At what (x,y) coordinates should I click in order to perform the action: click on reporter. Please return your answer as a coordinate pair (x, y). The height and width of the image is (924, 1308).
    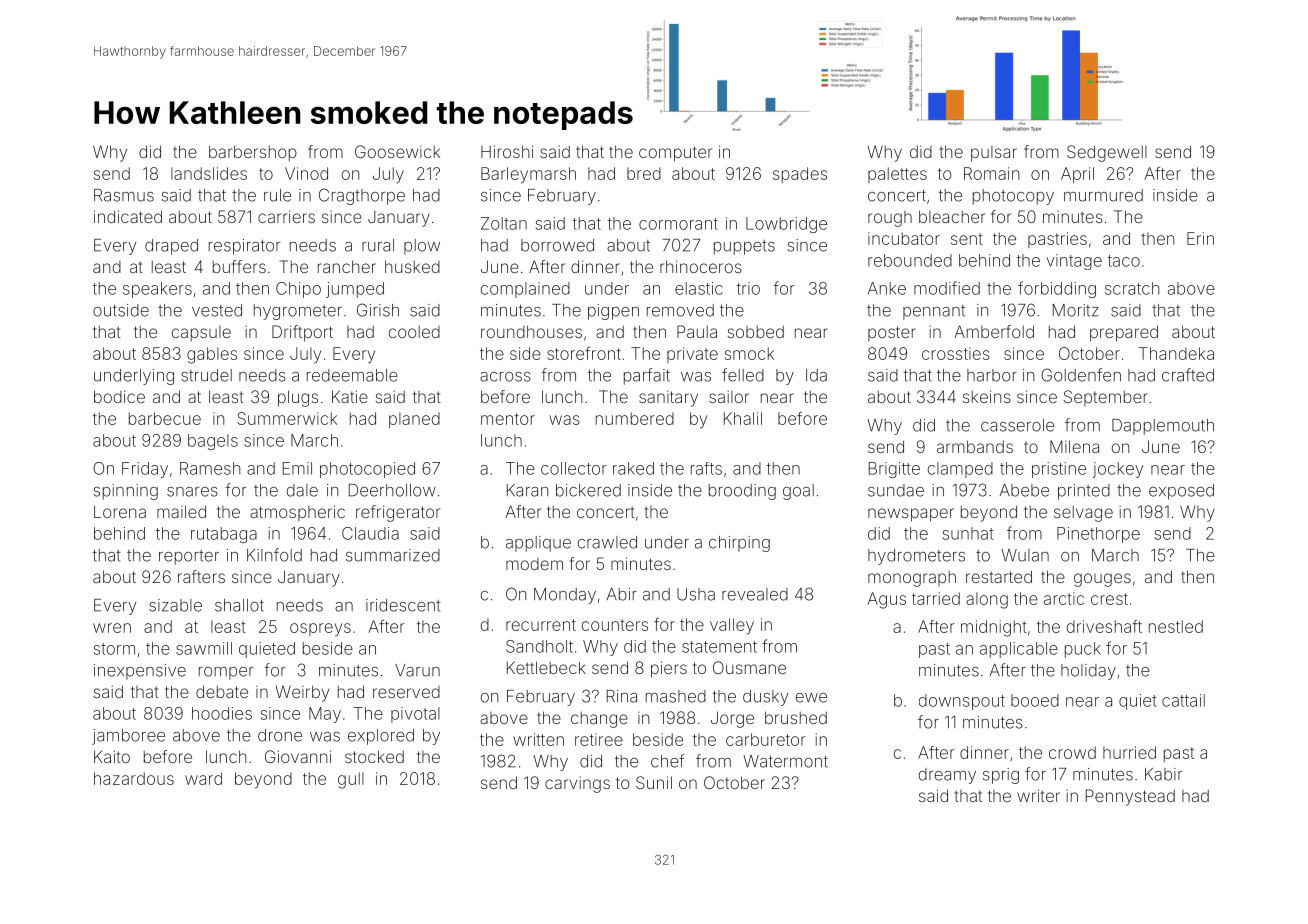
    Looking at the image, I should click on (189, 557).
